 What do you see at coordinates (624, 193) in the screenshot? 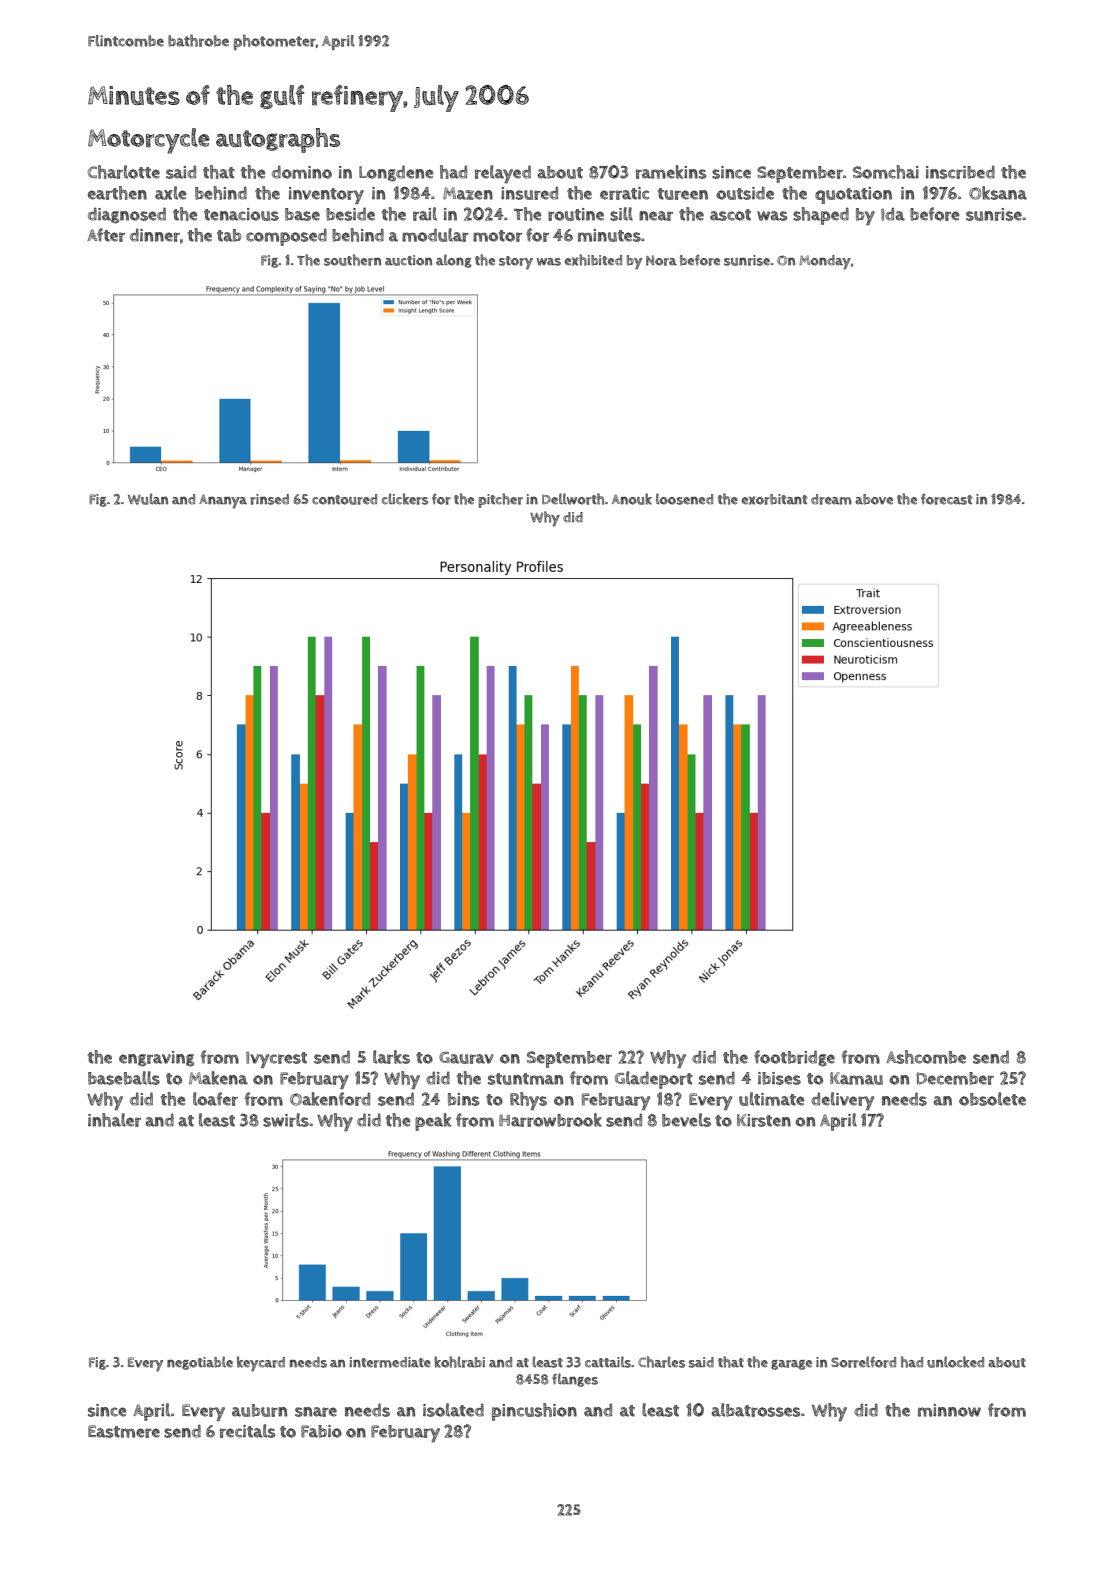
I see `erratic` at bounding box center [624, 193].
